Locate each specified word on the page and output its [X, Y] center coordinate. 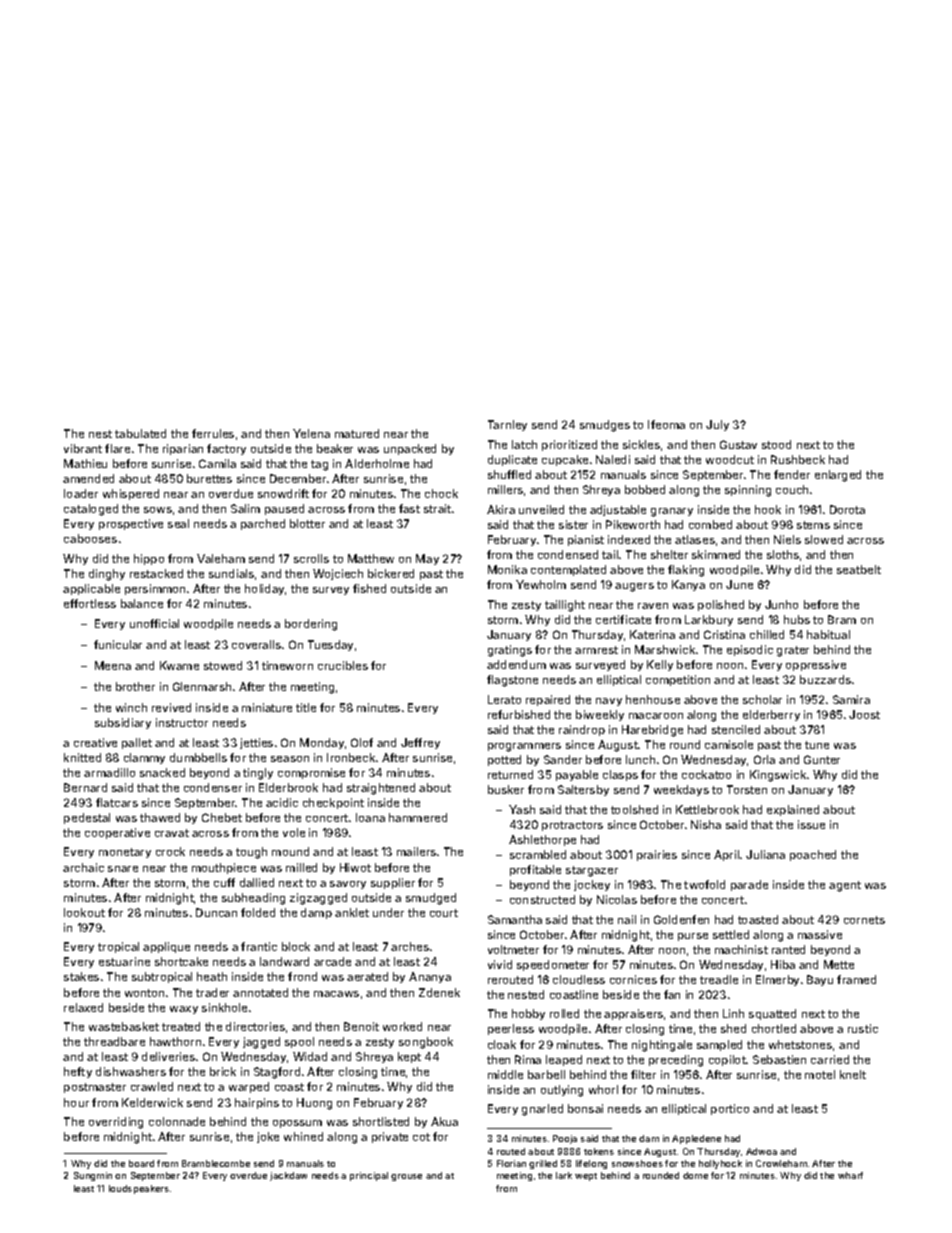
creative [95, 742]
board [141, 1163]
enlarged [838, 476]
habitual [828, 634]
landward [284, 961]
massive [820, 934]
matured [357, 433]
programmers [524, 747]
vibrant [83, 448]
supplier [393, 883]
